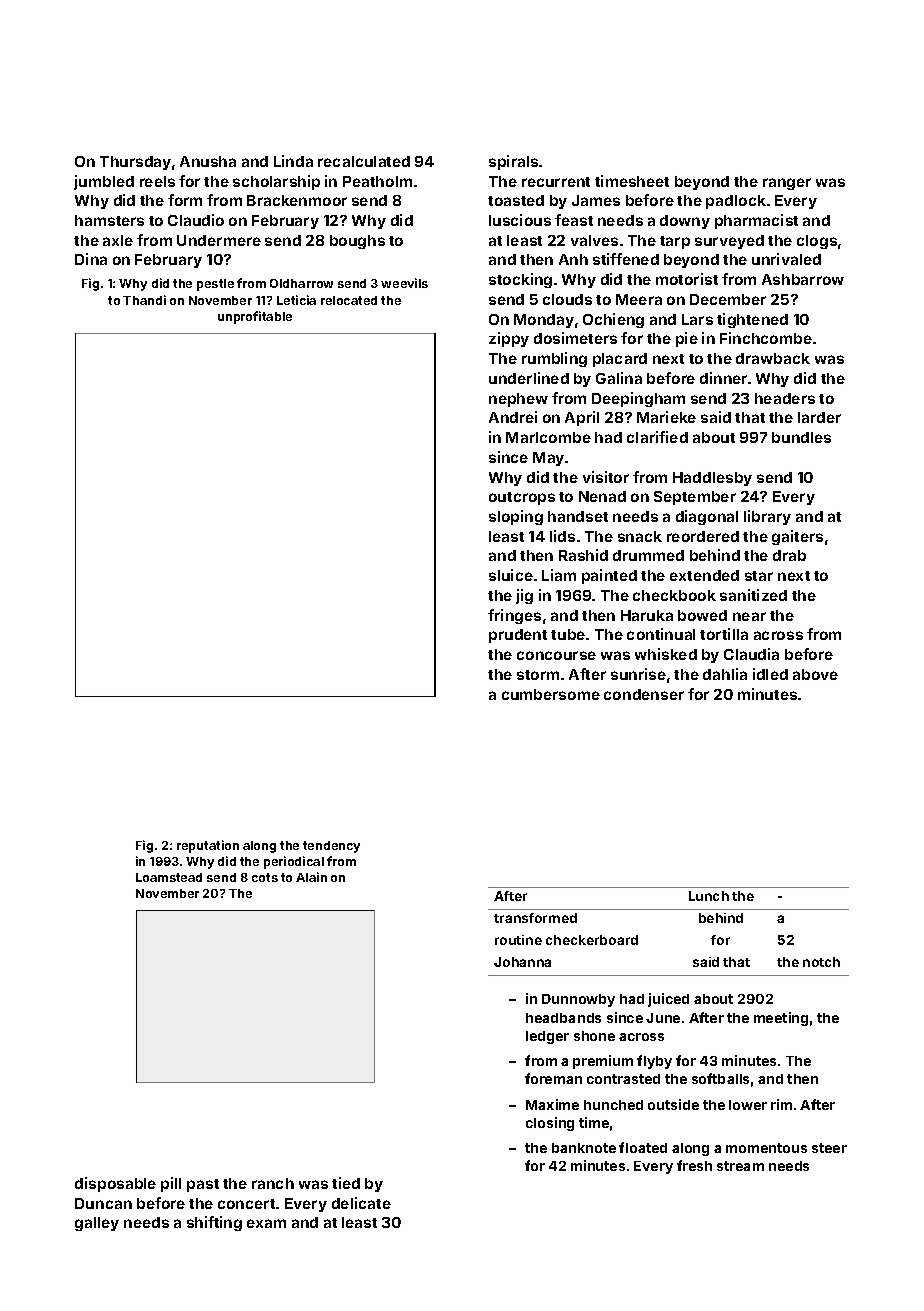 This document has width=924, height=1311. What do you see at coordinates (97, 1224) in the document?
I see `galley` at bounding box center [97, 1224].
